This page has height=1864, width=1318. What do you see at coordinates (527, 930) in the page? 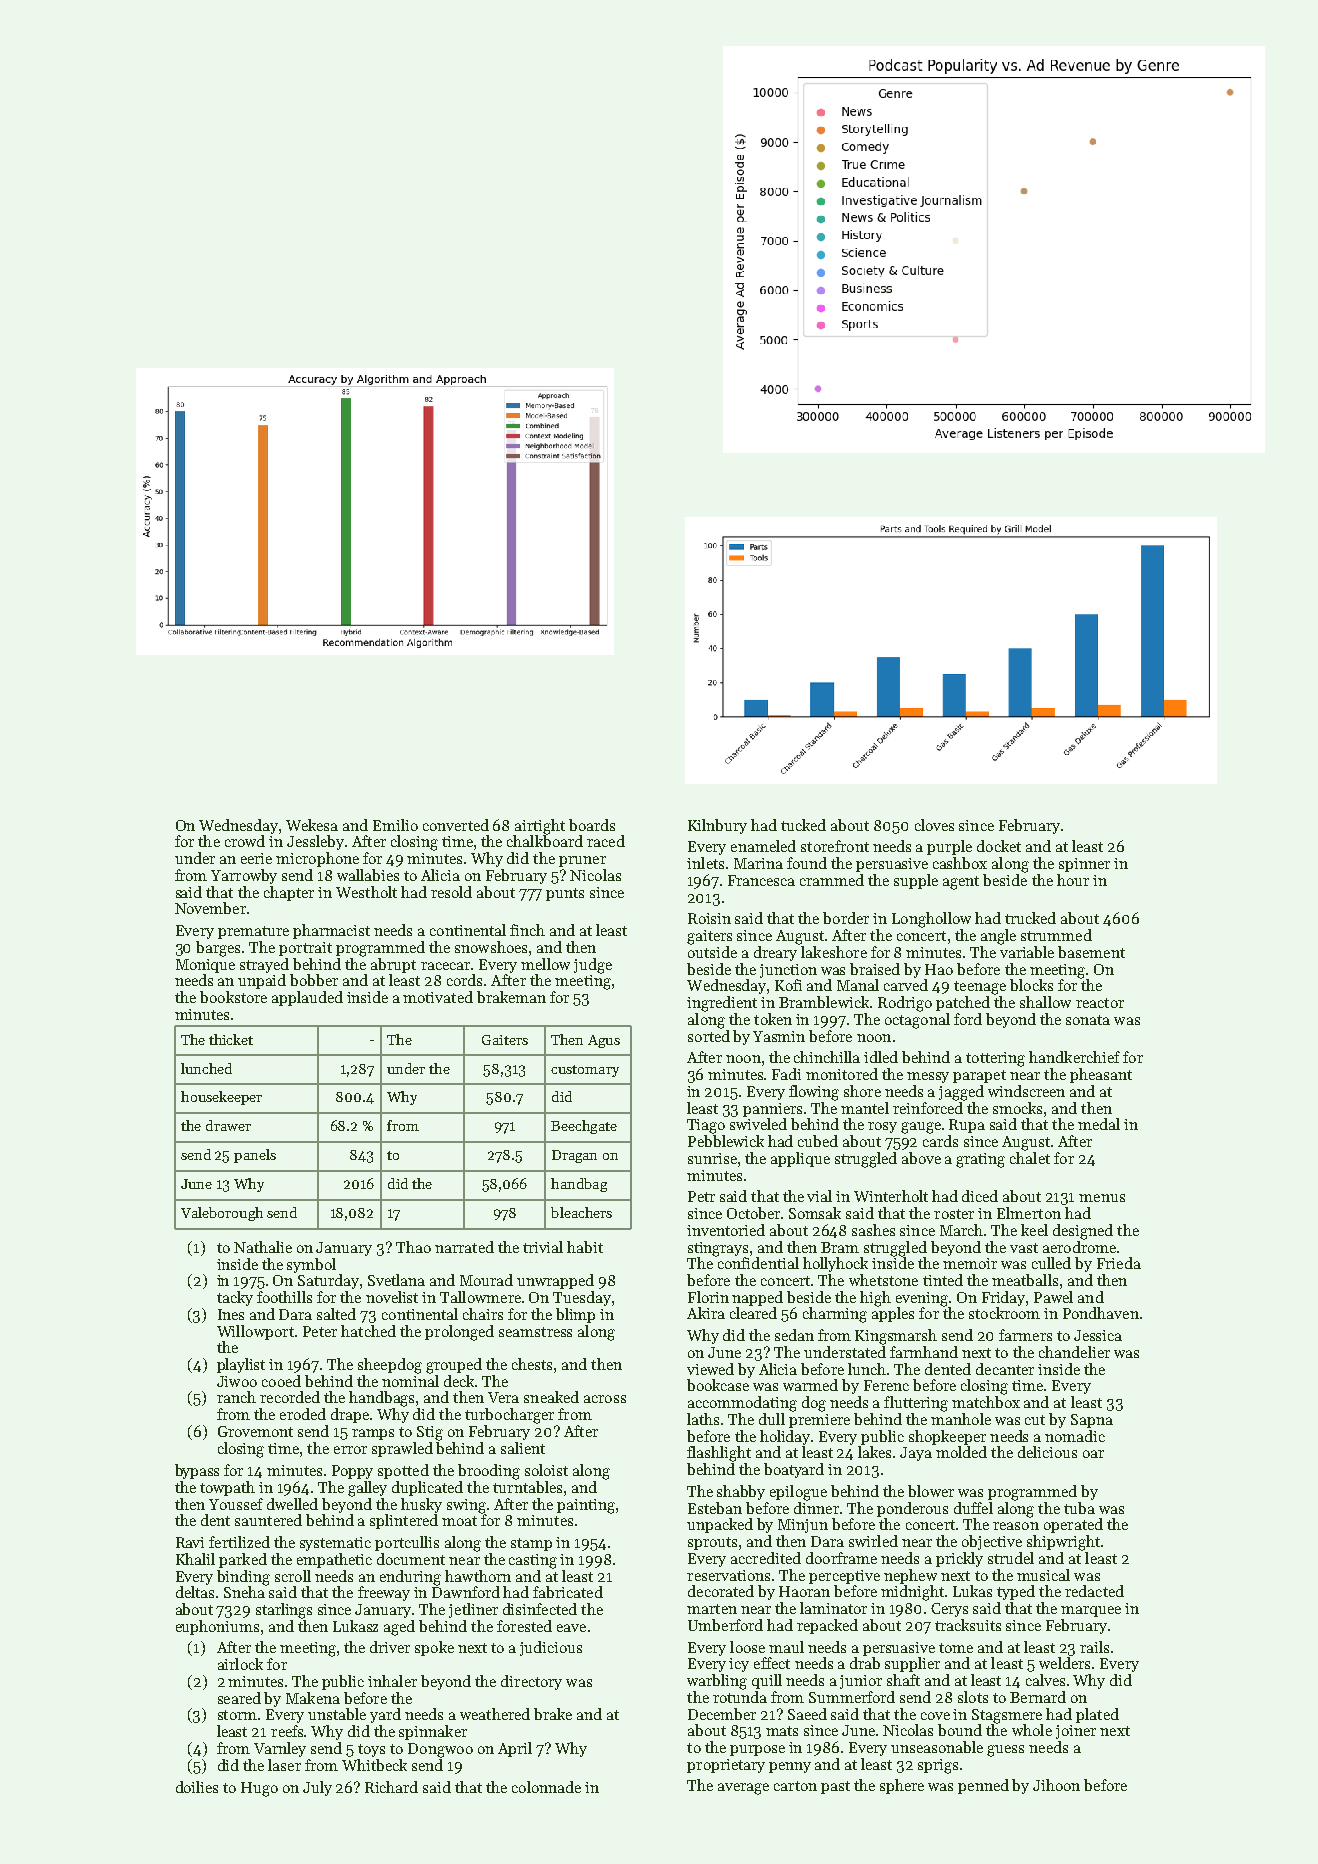
I see `finch` at bounding box center [527, 930].
